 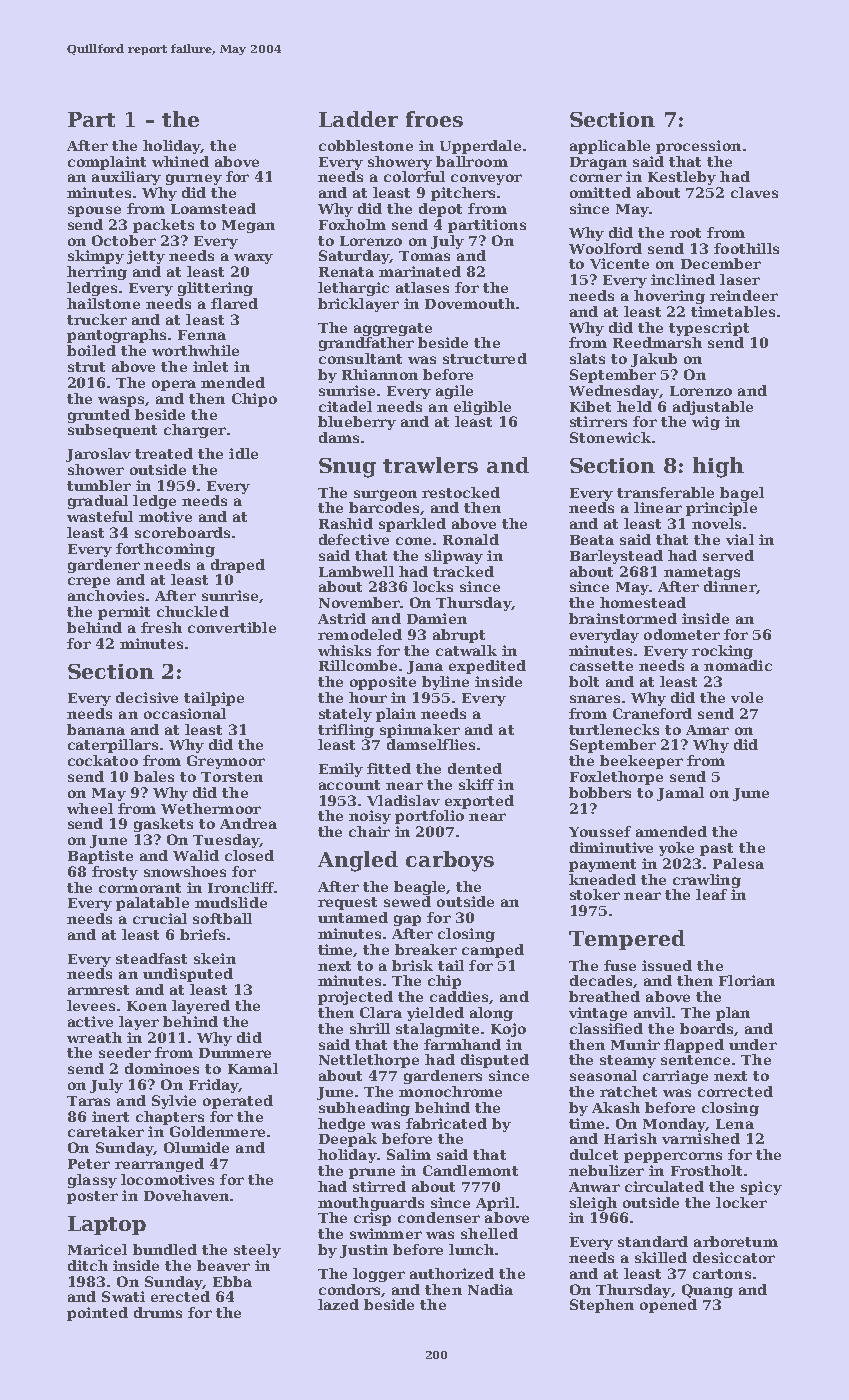 What do you see at coordinates (730, 586) in the page?
I see `dinner` at bounding box center [730, 586].
